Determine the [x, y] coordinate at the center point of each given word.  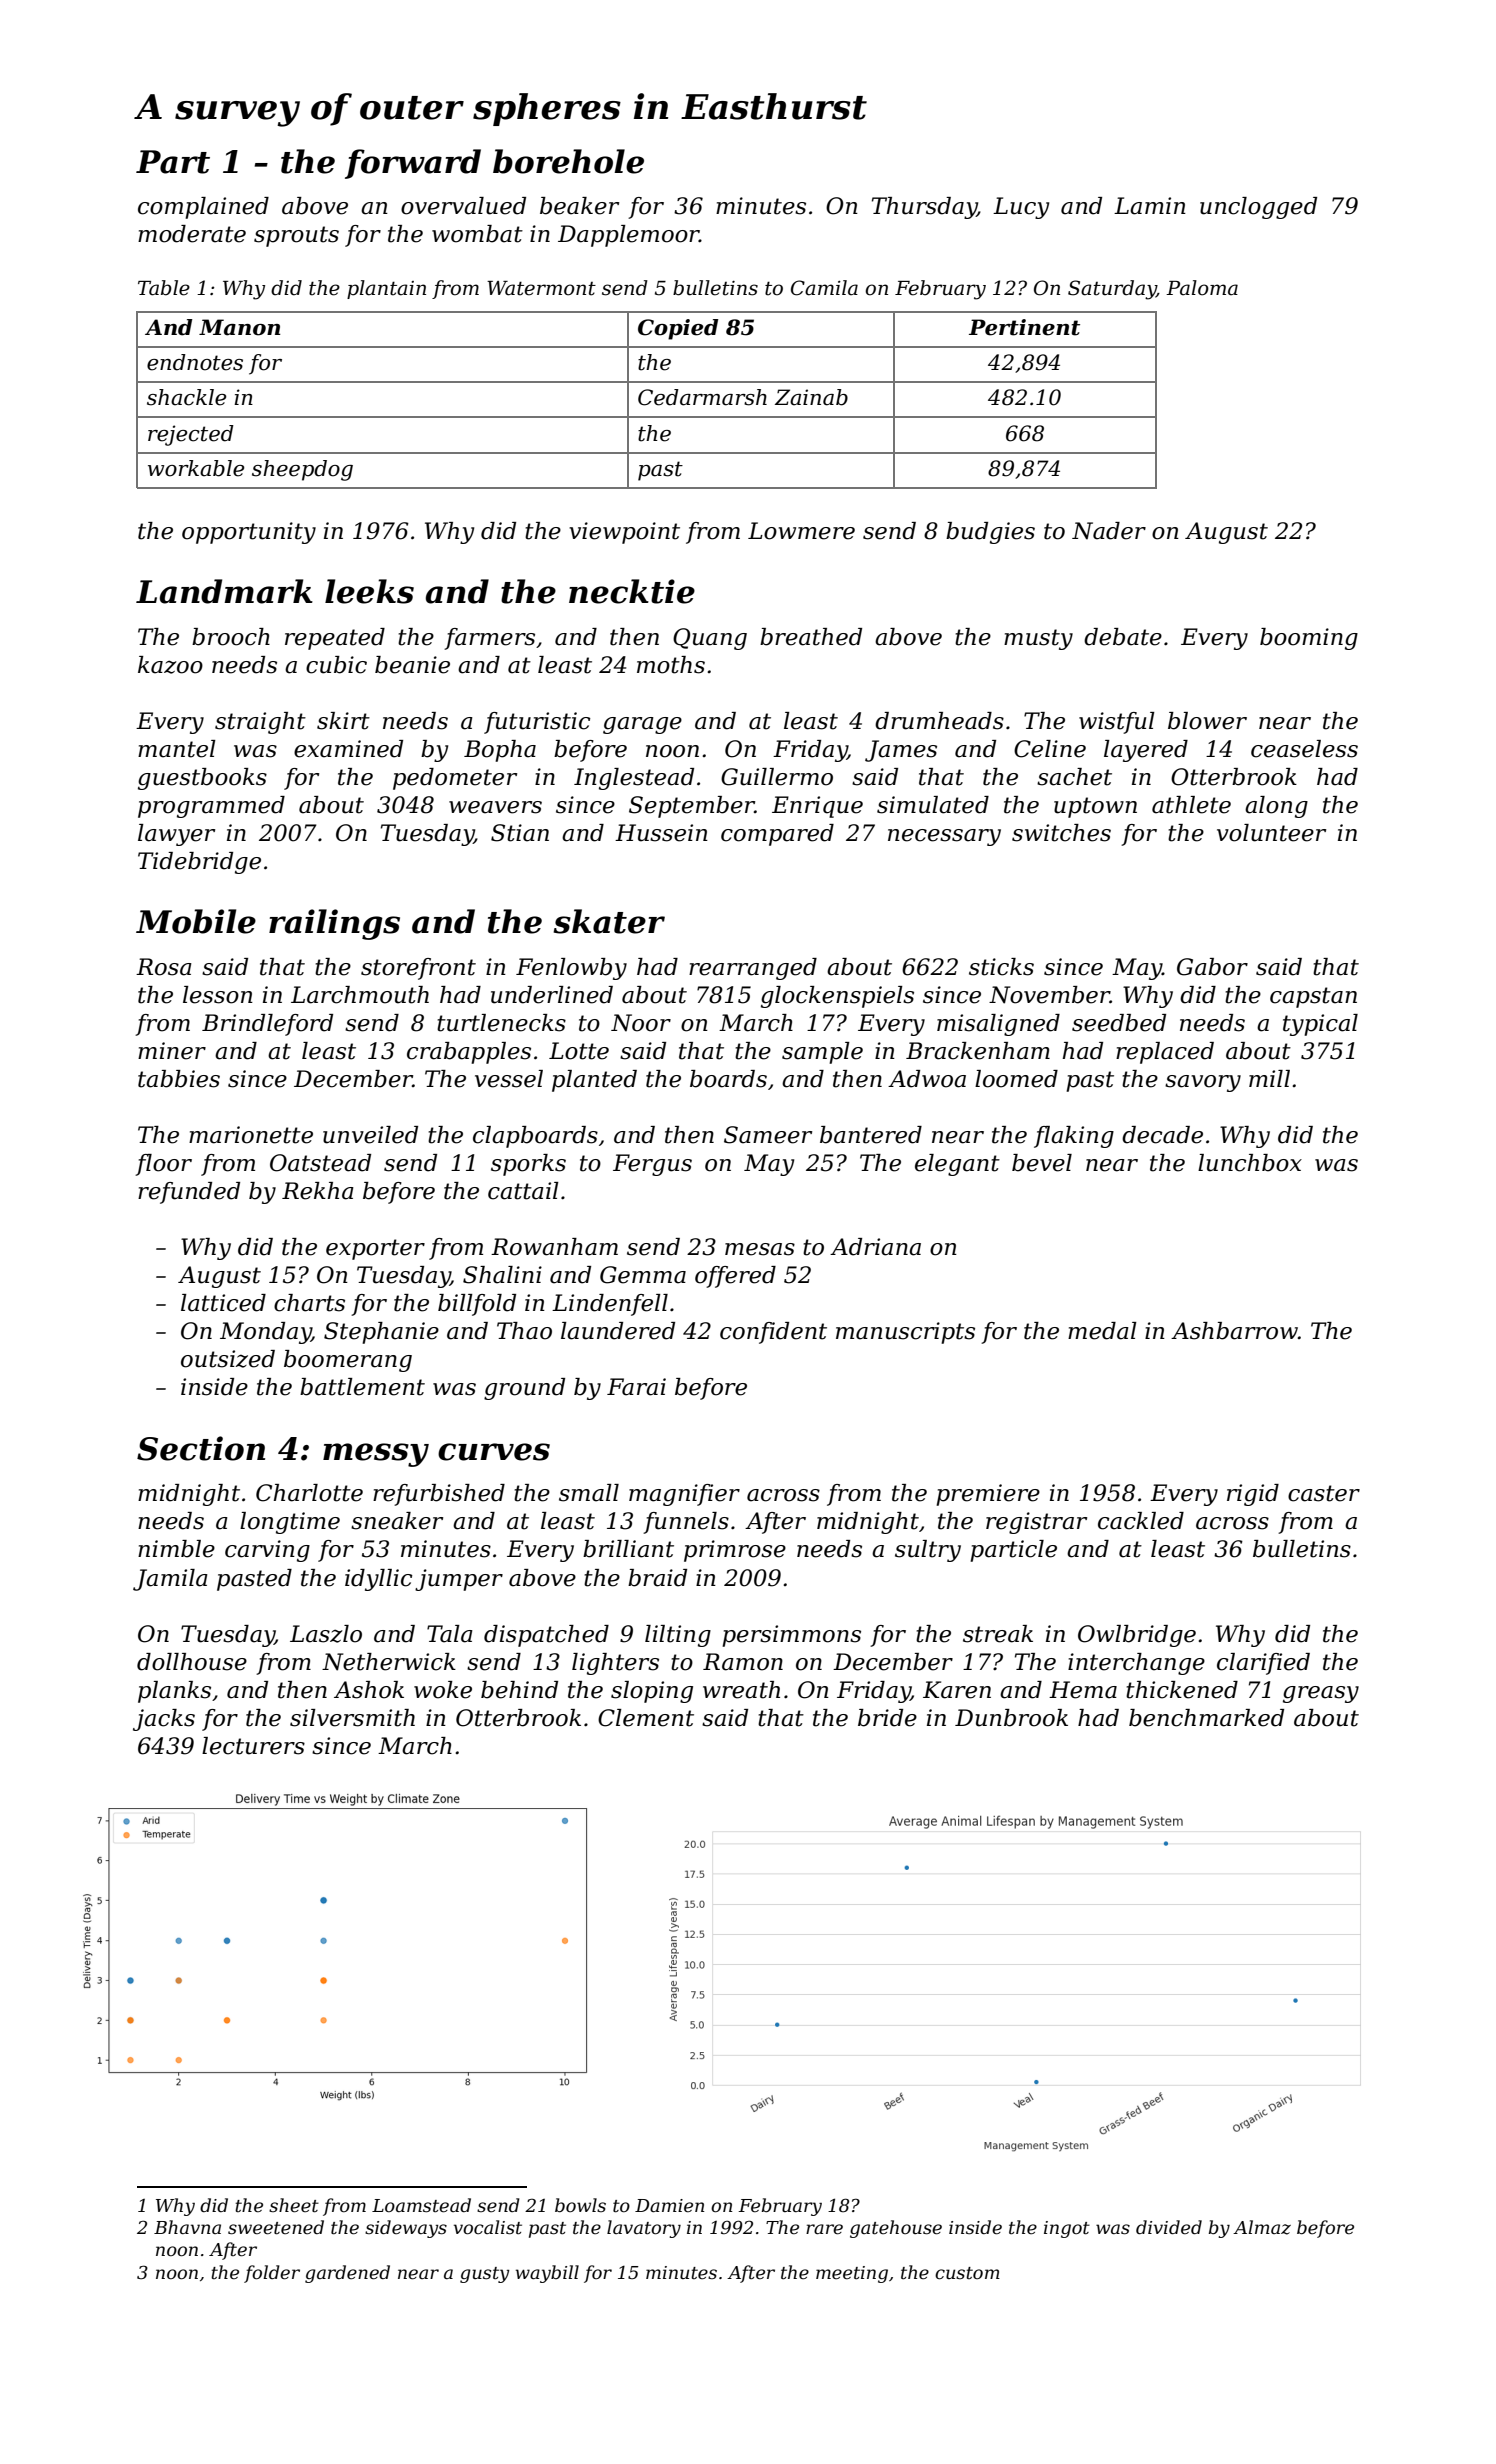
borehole [568, 161]
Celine [1050, 749]
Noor [641, 1023]
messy [376, 1455]
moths [671, 665]
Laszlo [326, 1634]
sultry [928, 1551]
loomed [1016, 1079]
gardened [347, 2274]
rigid [1253, 1495]
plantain [386, 289]
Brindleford [267, 1025]
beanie [412, 665]
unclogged [1258, 208]
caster [1324, 1493]
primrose [735, 1551]
